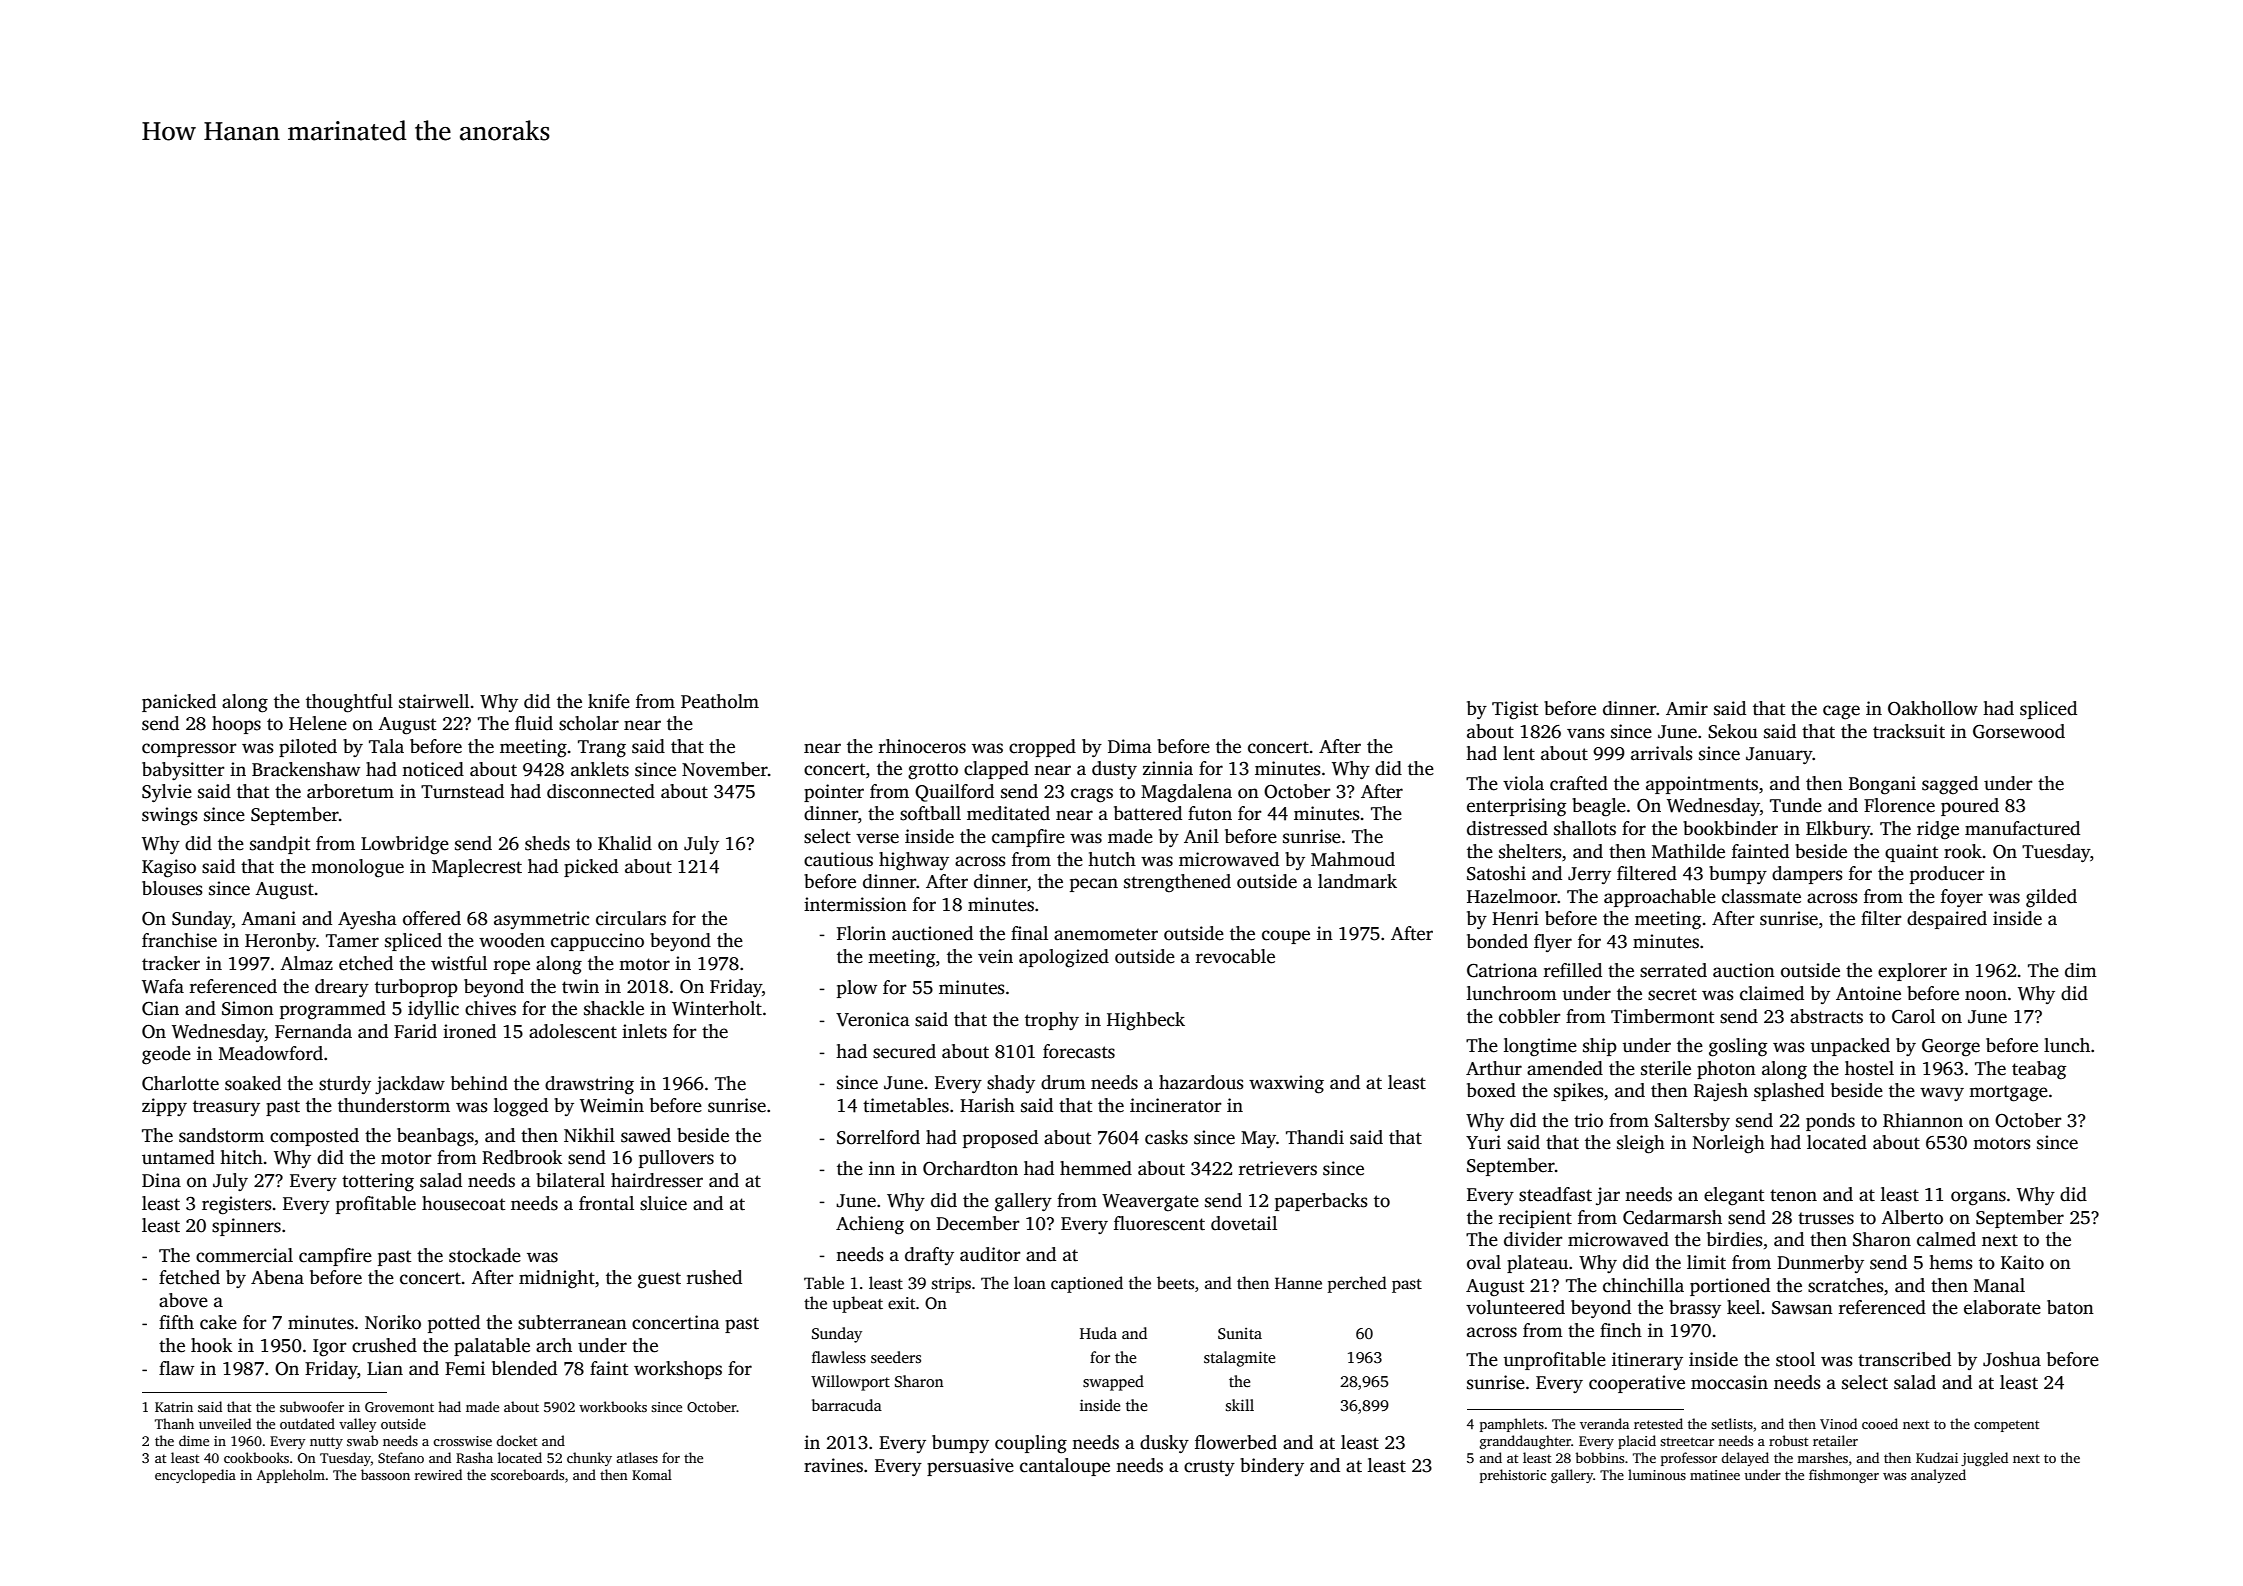 This screenshot has height=1586, width=2243. I want to click on verse, so click(877, 838).
